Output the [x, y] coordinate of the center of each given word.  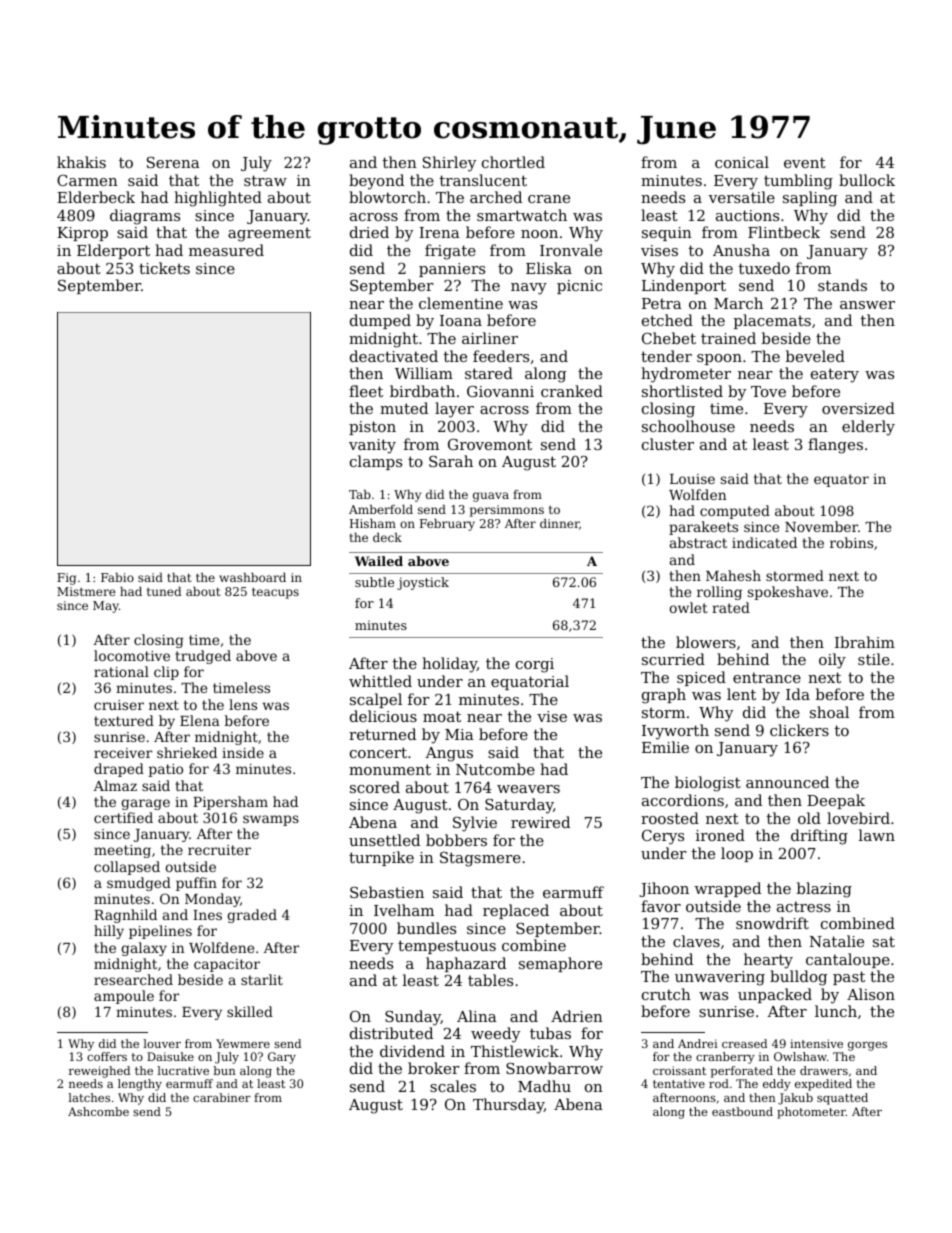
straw [265, 180]
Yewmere [243, 1043]
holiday [449, 665]
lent [741, 694]
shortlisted [682, 391]
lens [243, 704]
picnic [579, 287]
